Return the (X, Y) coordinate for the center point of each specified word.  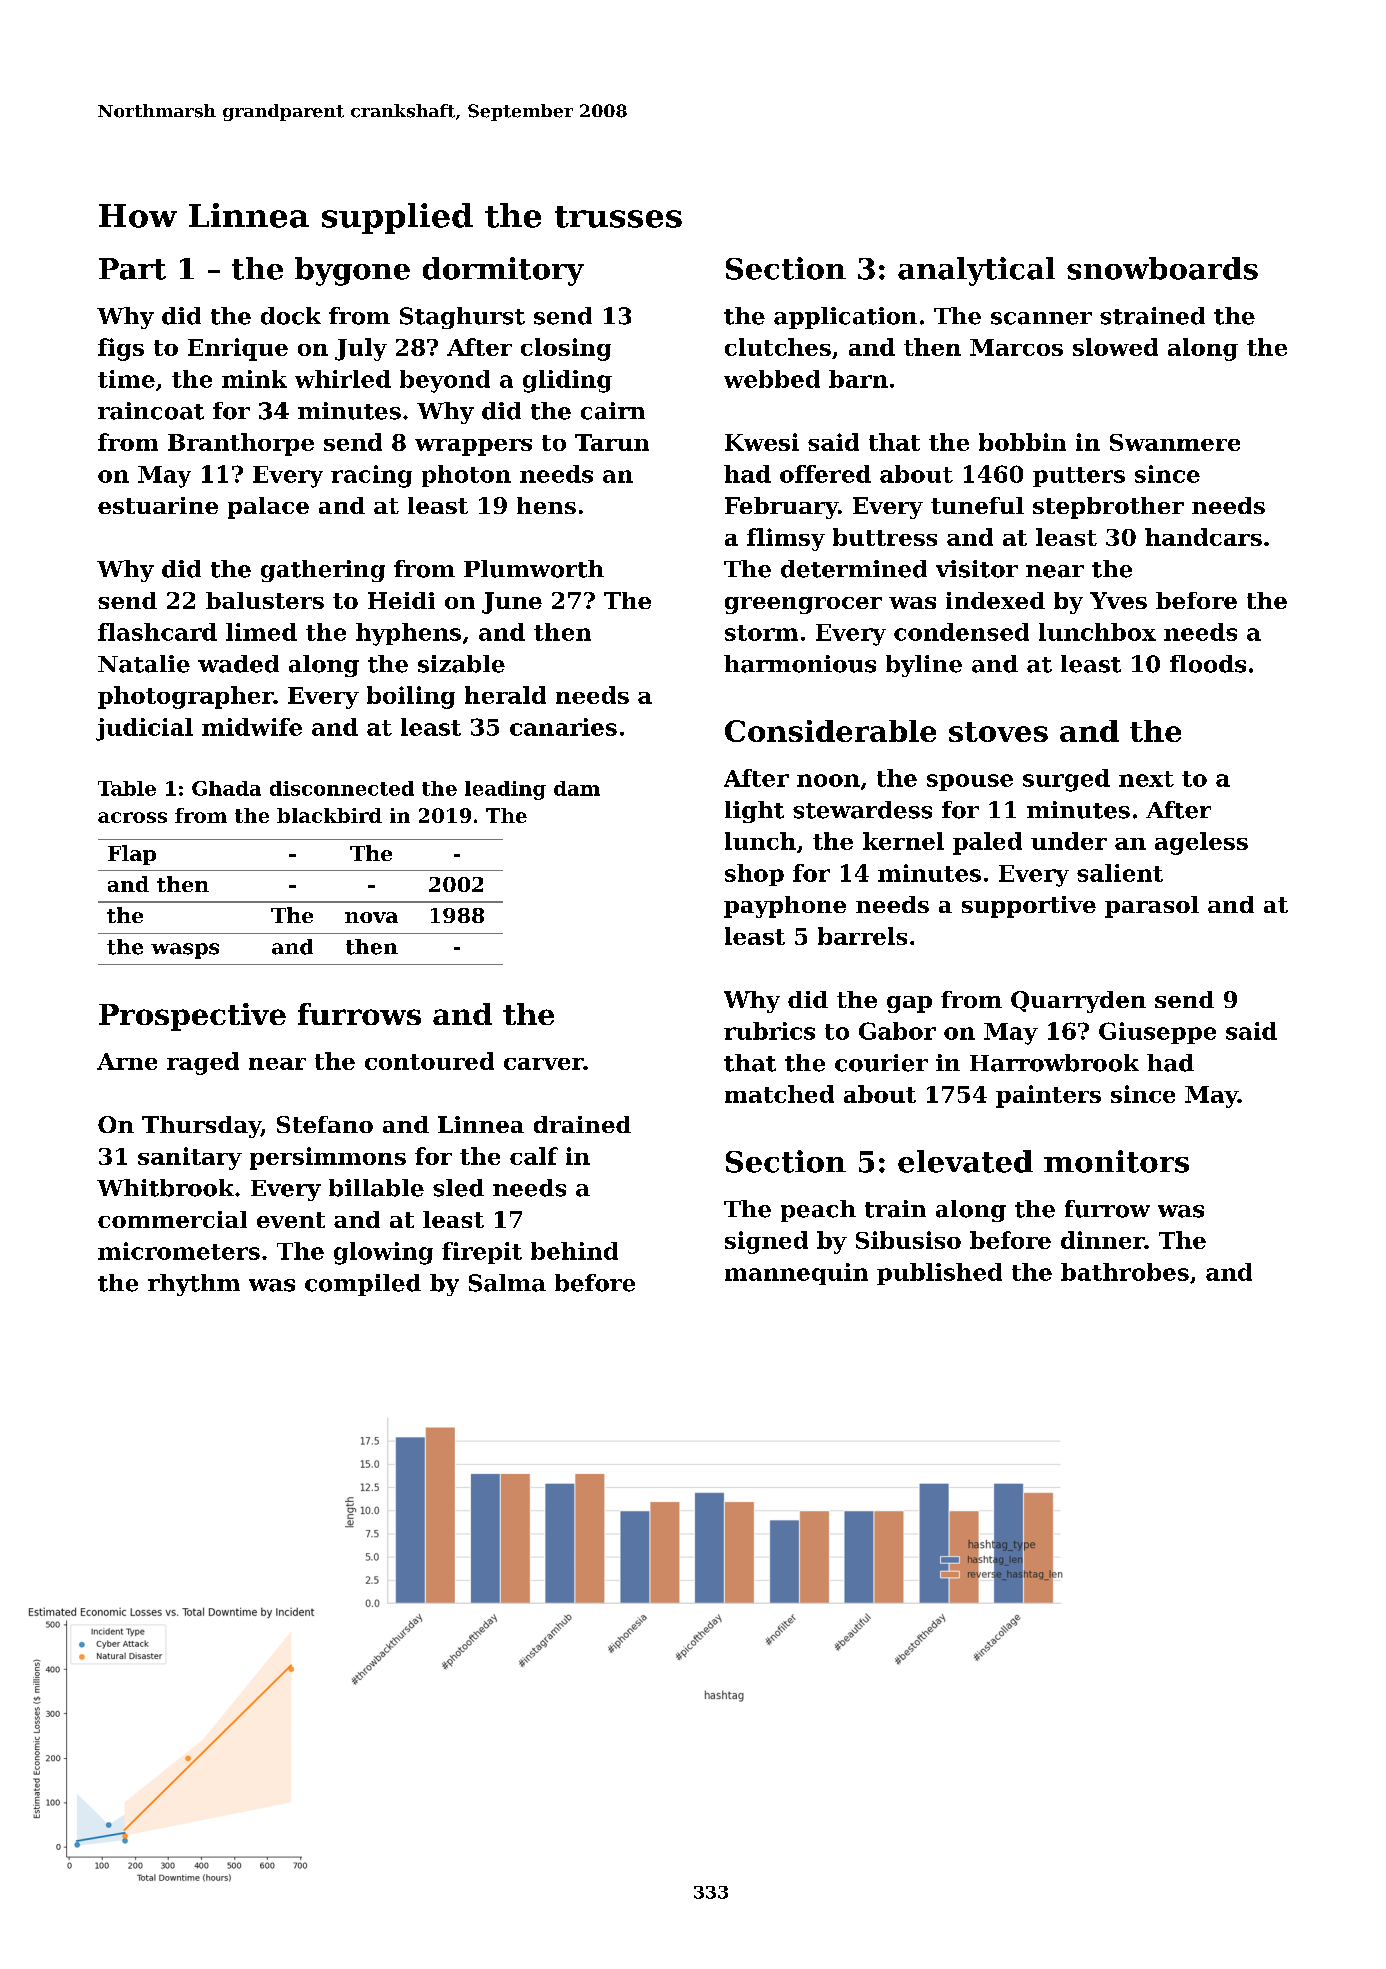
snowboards (1162, 268)
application (845, 318)
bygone (352, 271)
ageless (1201, 843)
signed (766, 1242)
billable (376, 1188)
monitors (1116, 1161)
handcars (1203, 537)
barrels (862, 936)
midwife (252, 727)
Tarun (612, 442)
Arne (127, 1061)
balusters (265, 600)
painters (1048, 1096)
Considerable (830, 731)
